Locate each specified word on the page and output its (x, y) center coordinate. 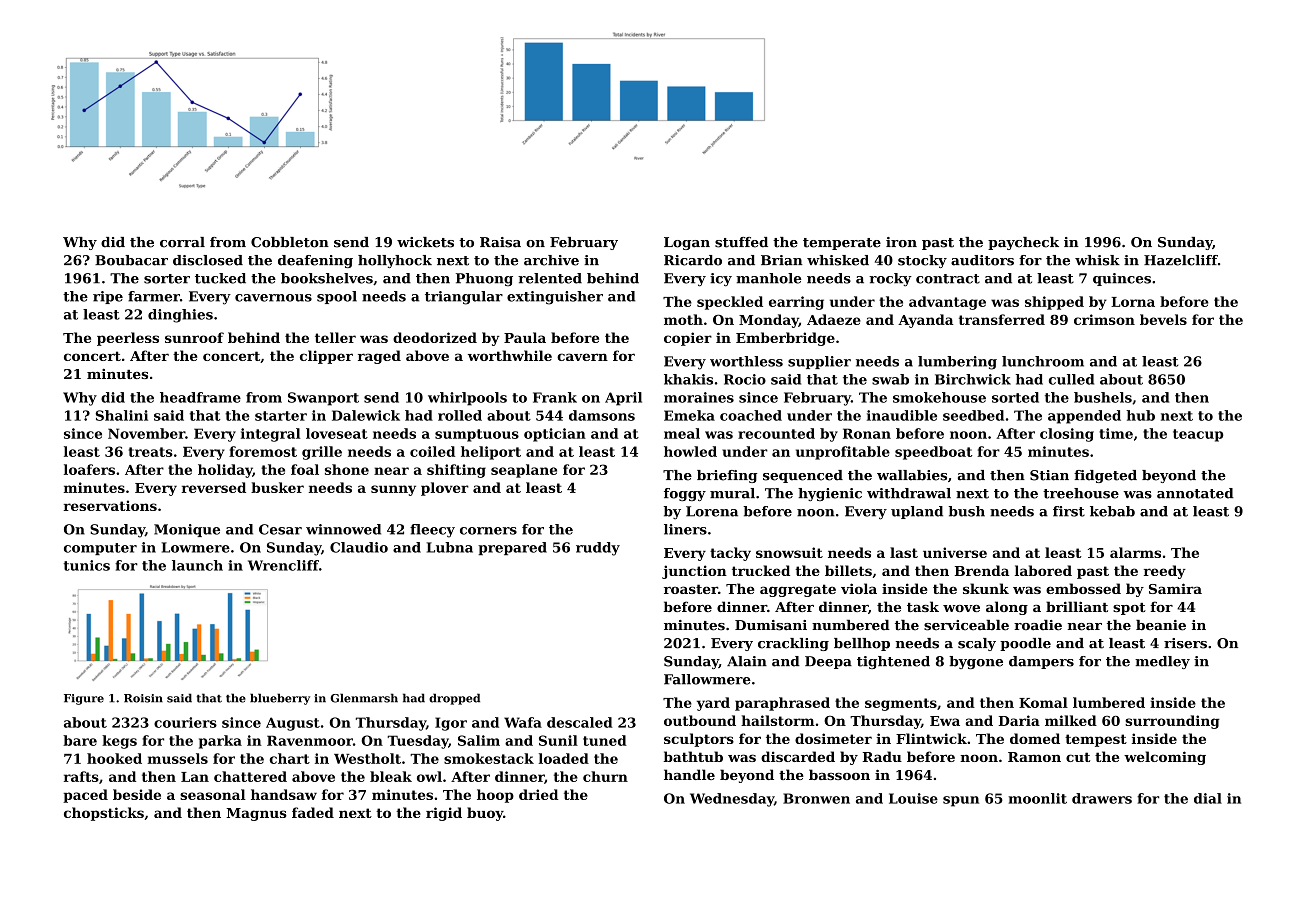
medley (1162, 662)
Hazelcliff (1181, 260)
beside (137, 794)
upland (917, 512)
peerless (128, 339)
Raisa (500, 242)
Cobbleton (290, 242)
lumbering (957, 363)
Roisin (143, 698)
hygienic (830, 494)
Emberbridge (785, 339)
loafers (89, 469)
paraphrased (782, 704)
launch (197, 565)
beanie (1161, 625)
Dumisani (771, 625)
